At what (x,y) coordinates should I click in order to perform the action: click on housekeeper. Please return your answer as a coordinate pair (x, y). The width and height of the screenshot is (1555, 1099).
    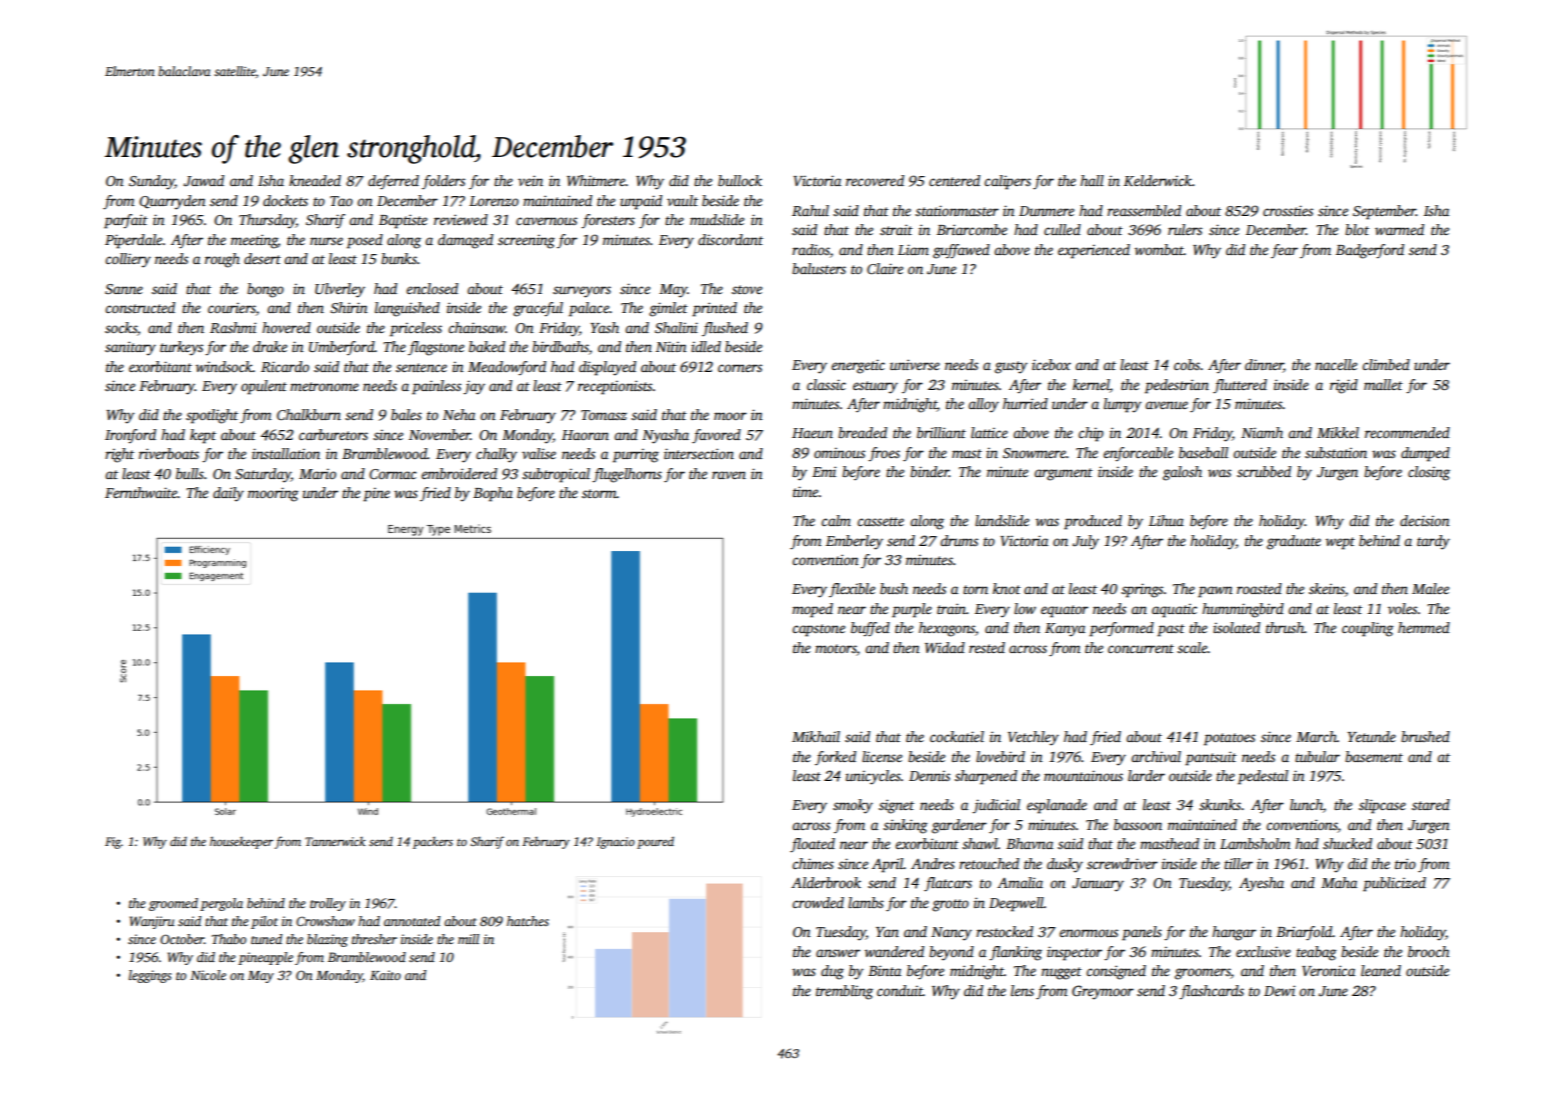
    Looking at the image, I should click on (241, 842).
